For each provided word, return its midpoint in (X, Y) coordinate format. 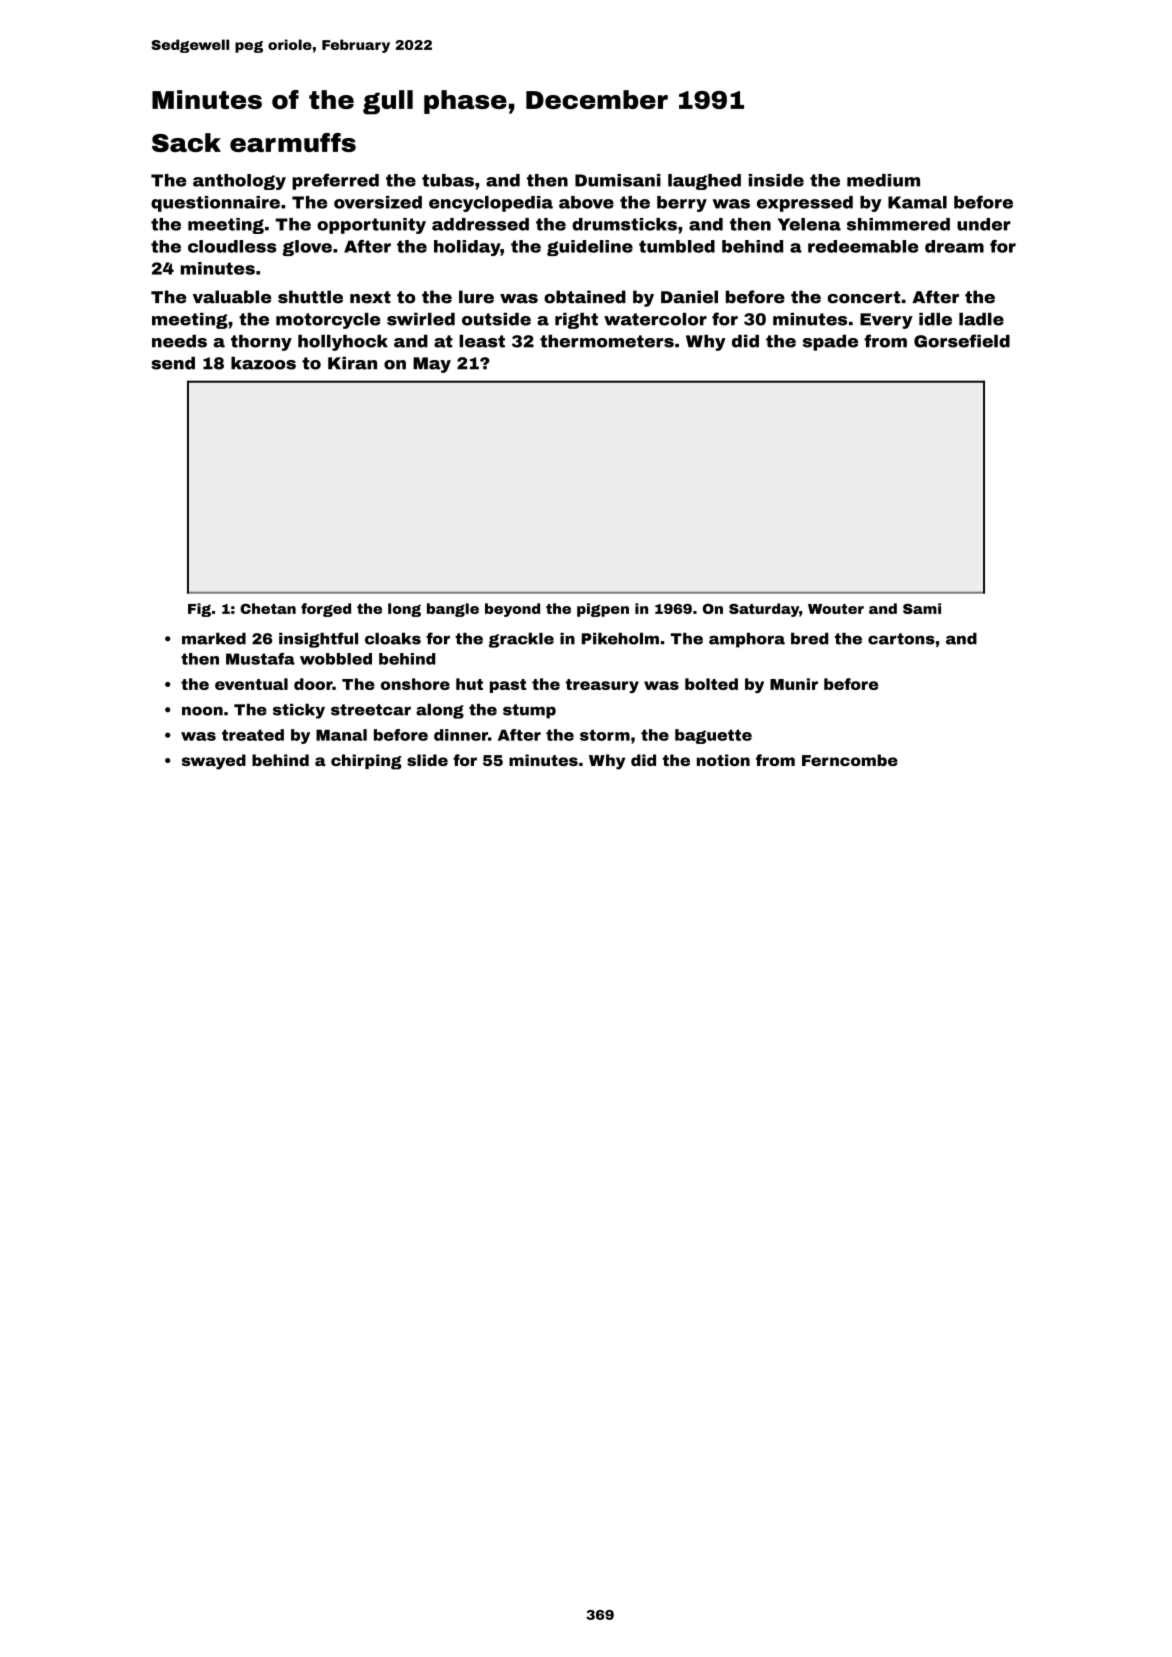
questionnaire (215, 204)
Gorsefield (962, 341)
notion (723, 760)
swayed (214, 762)
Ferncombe (850, 760)
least (482, 341)
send (173, 363)
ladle (981, 319)
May (432, 365)
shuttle (310, 297)
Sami (922, 608)
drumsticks (624, 224)
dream (954, 246)
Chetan (268, 608)
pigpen (603, 610)
